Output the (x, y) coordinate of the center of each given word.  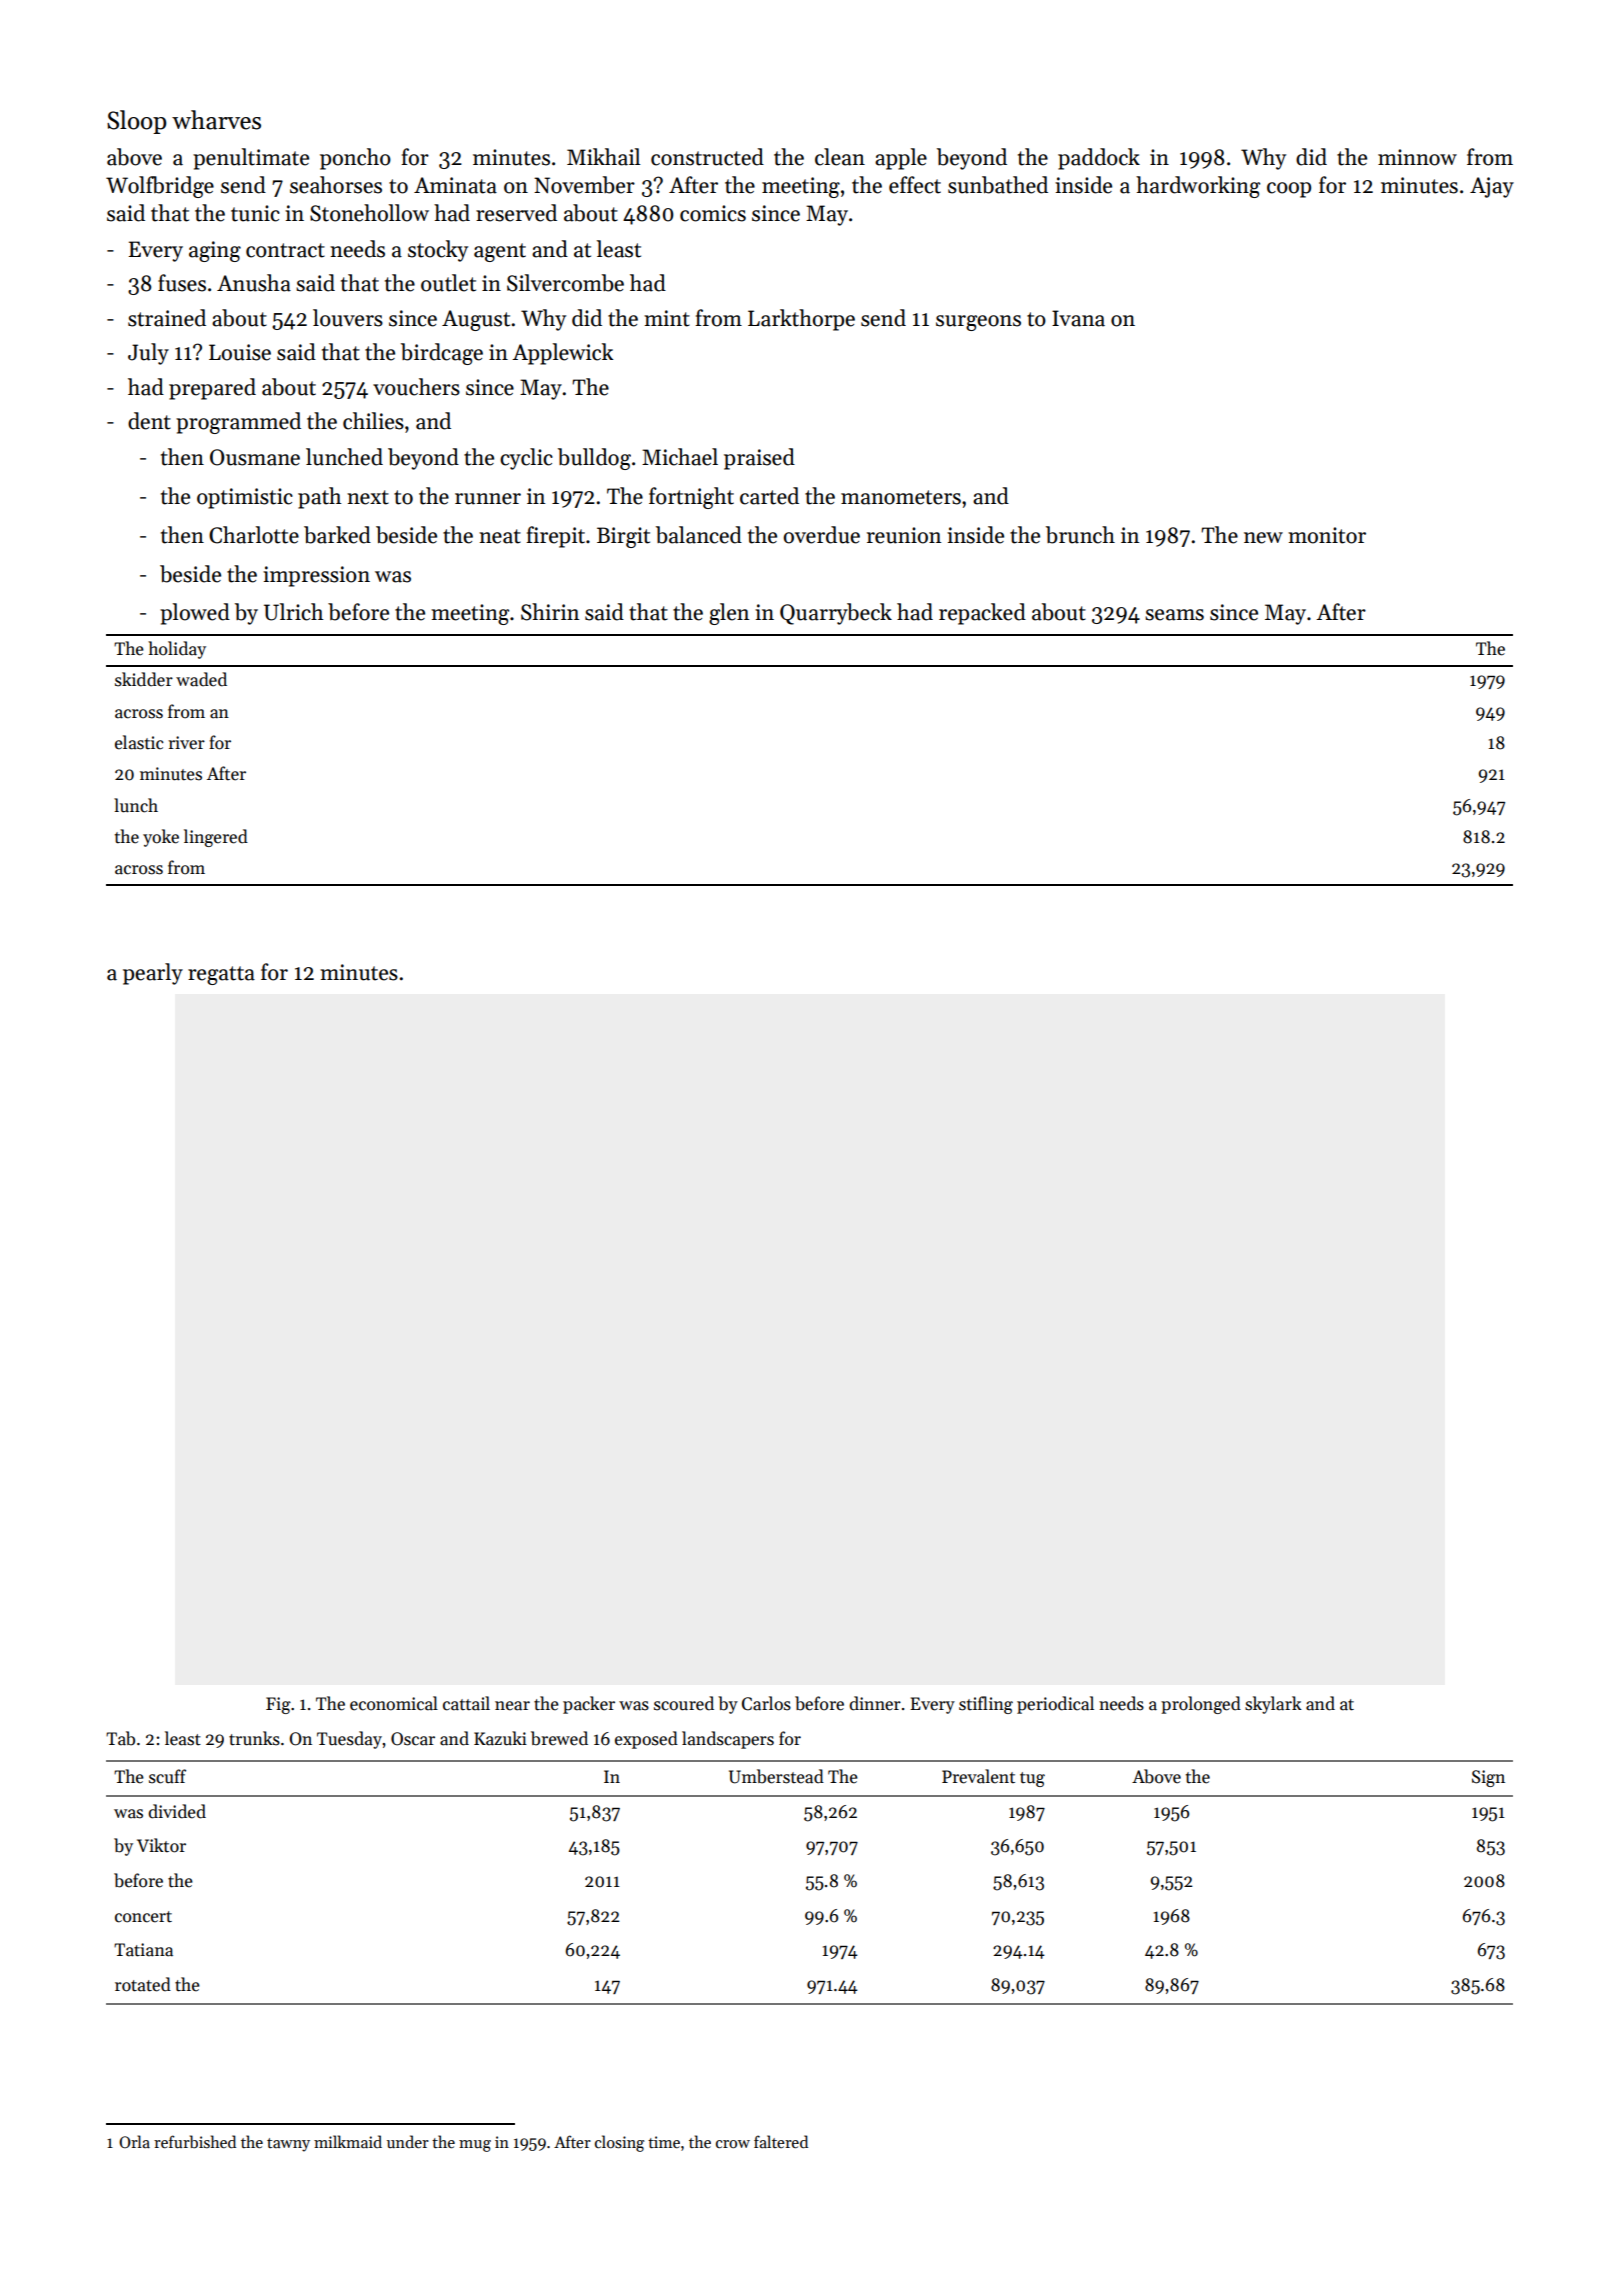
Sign (1488, 1778)
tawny (288, 2145)
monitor (1327, 535)
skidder (144, 679)
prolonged (1201, 1705)
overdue (821, 535)
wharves (216, 120)
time (664, 2142)
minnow (1417, 157)
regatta (221, 975)
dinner (875, 1703)
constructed (707, 157)
